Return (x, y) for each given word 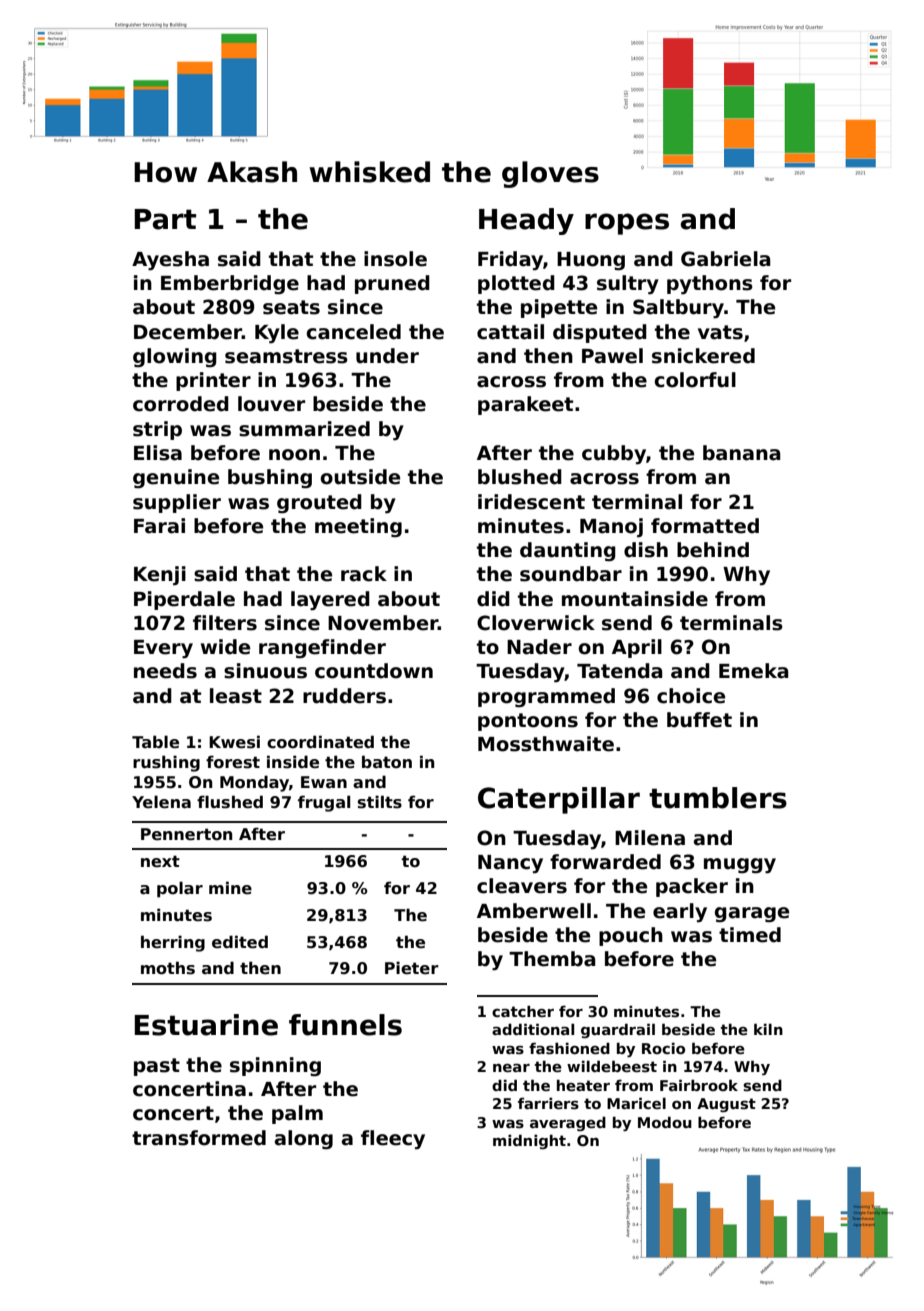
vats (720, 332)
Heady (526, 221)
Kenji (160, 575)
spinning (275, 1066)
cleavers (522, 886)
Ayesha (170, 260)
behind (713, 550)
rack (364, 574)
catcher (523, 1011)
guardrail (618, 1030)
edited (240, 942)
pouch (631, 936)
